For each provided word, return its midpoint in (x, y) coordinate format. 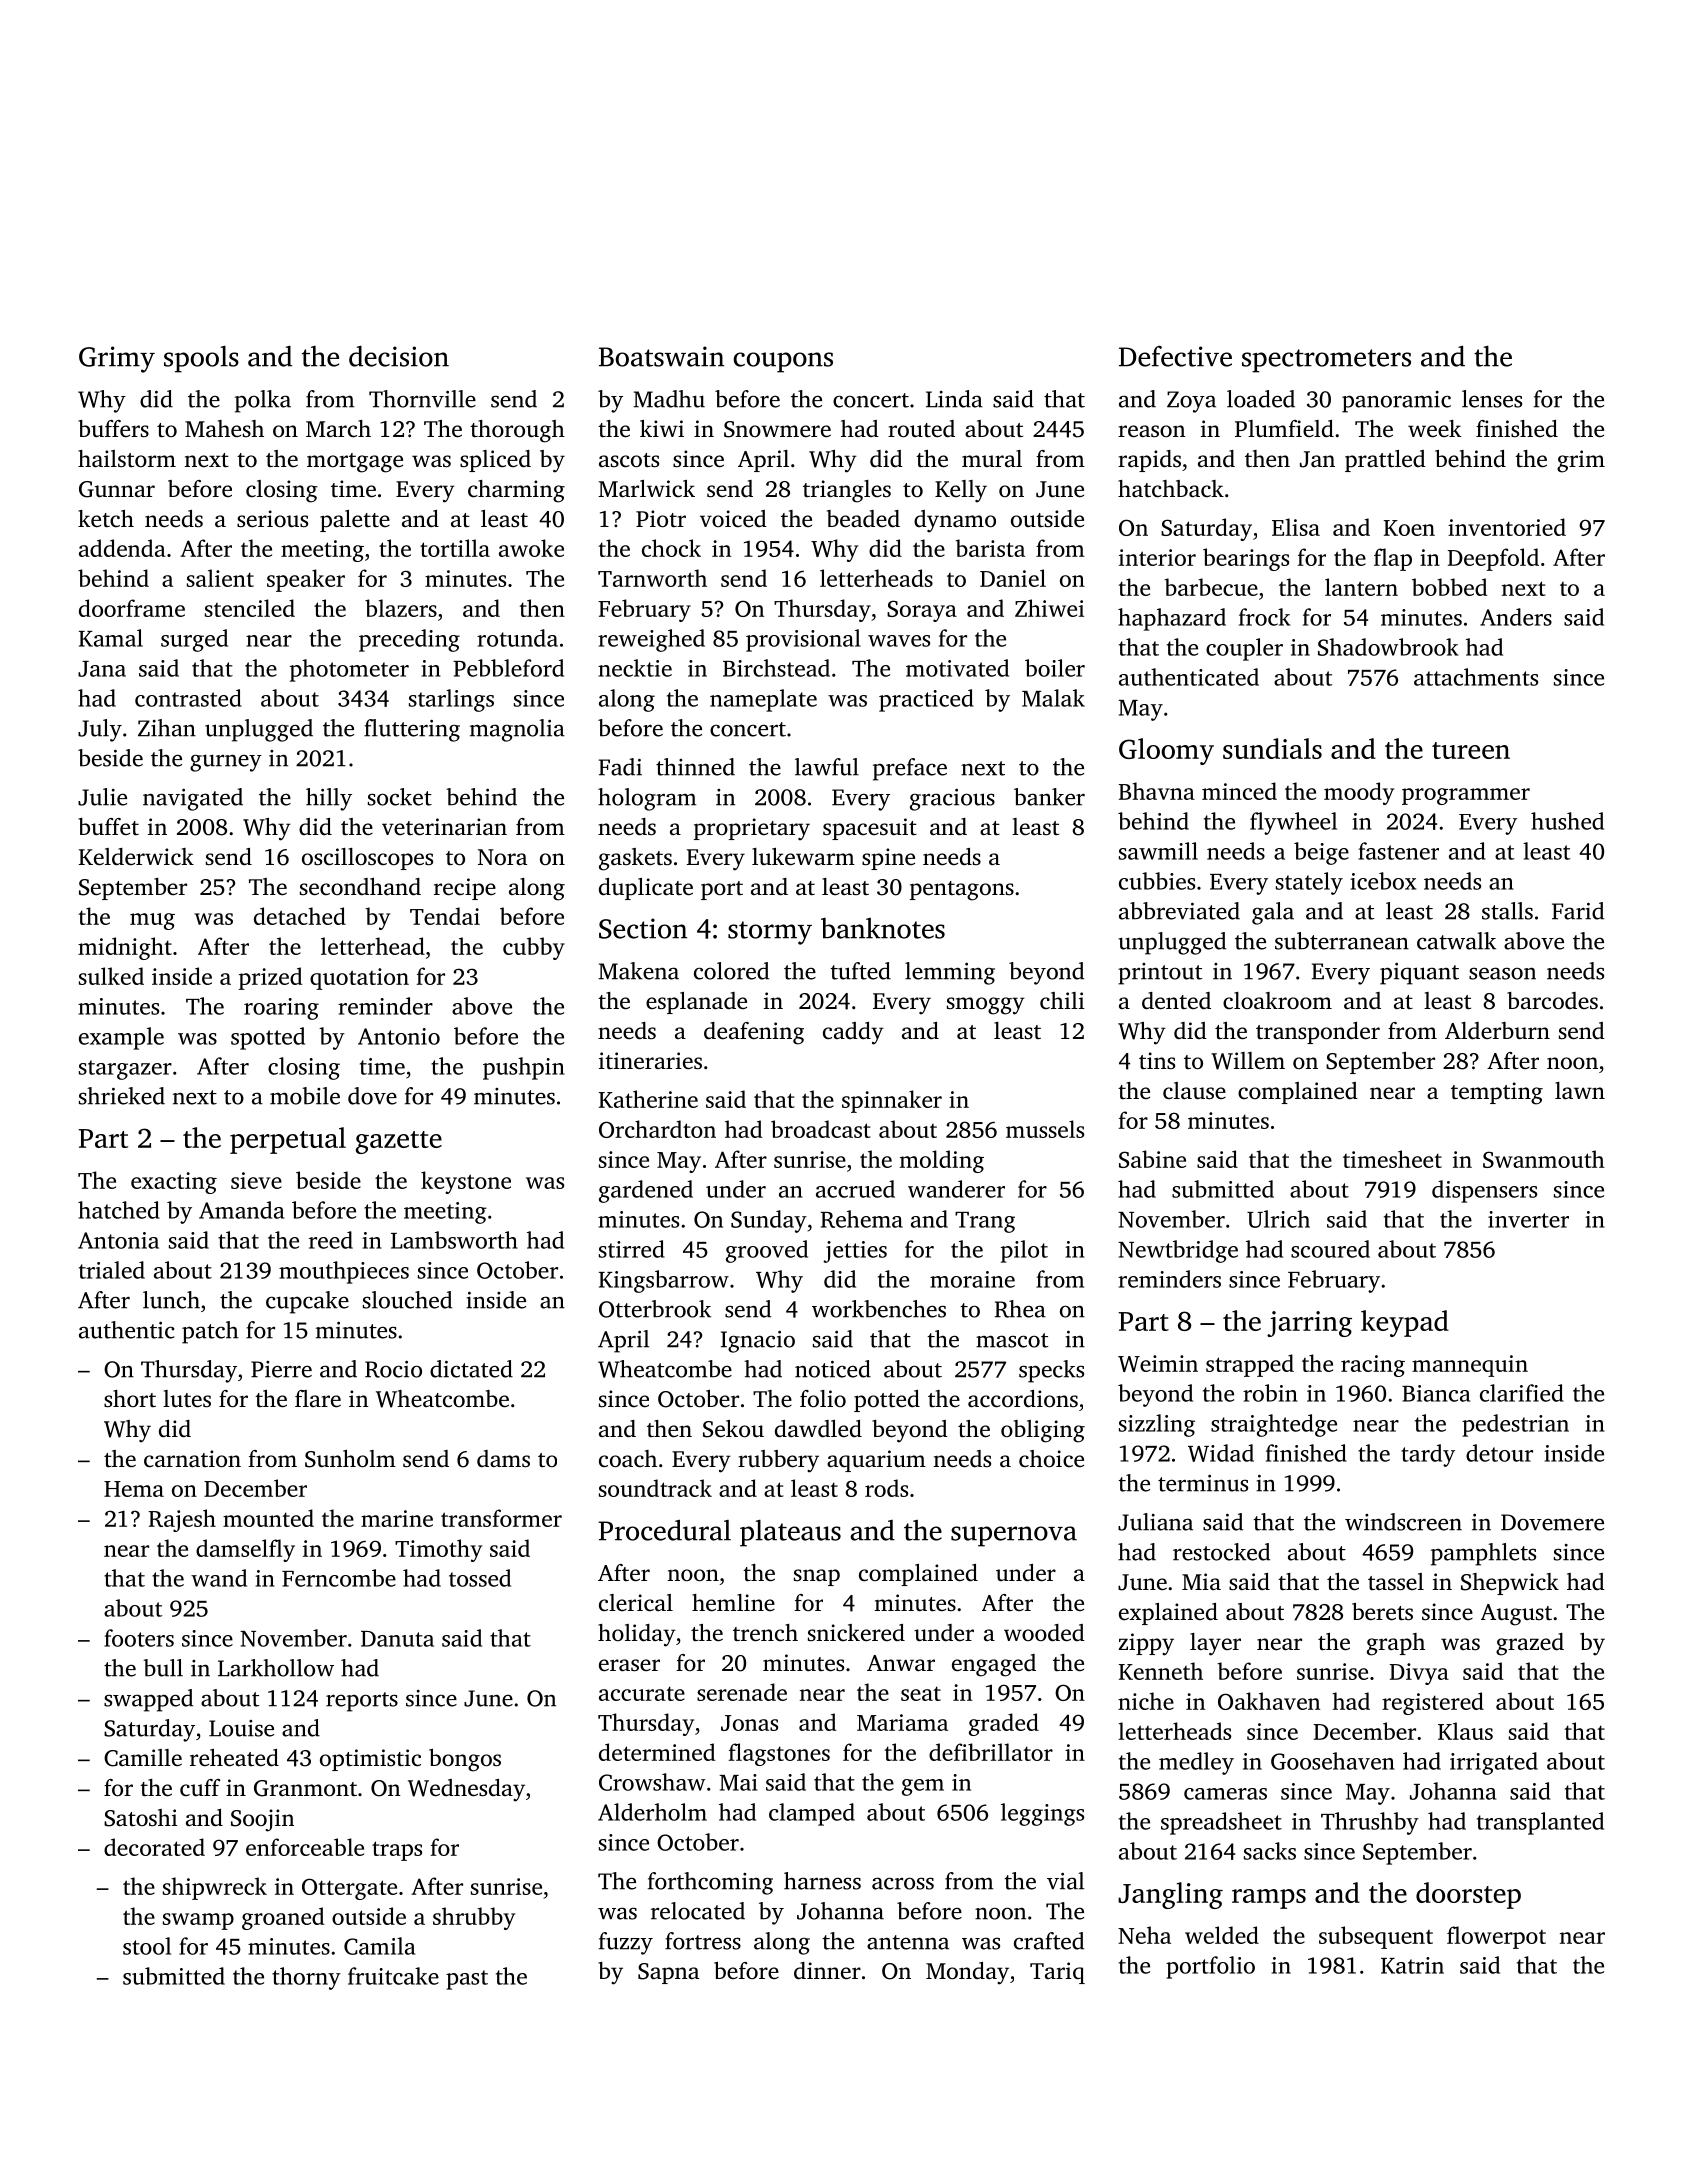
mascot (1012, 1340)
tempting (1497, 1093)
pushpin (524, 1068)
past (467, 1980)
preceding (409, 640)
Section (643, 928)
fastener (1398, 851)
